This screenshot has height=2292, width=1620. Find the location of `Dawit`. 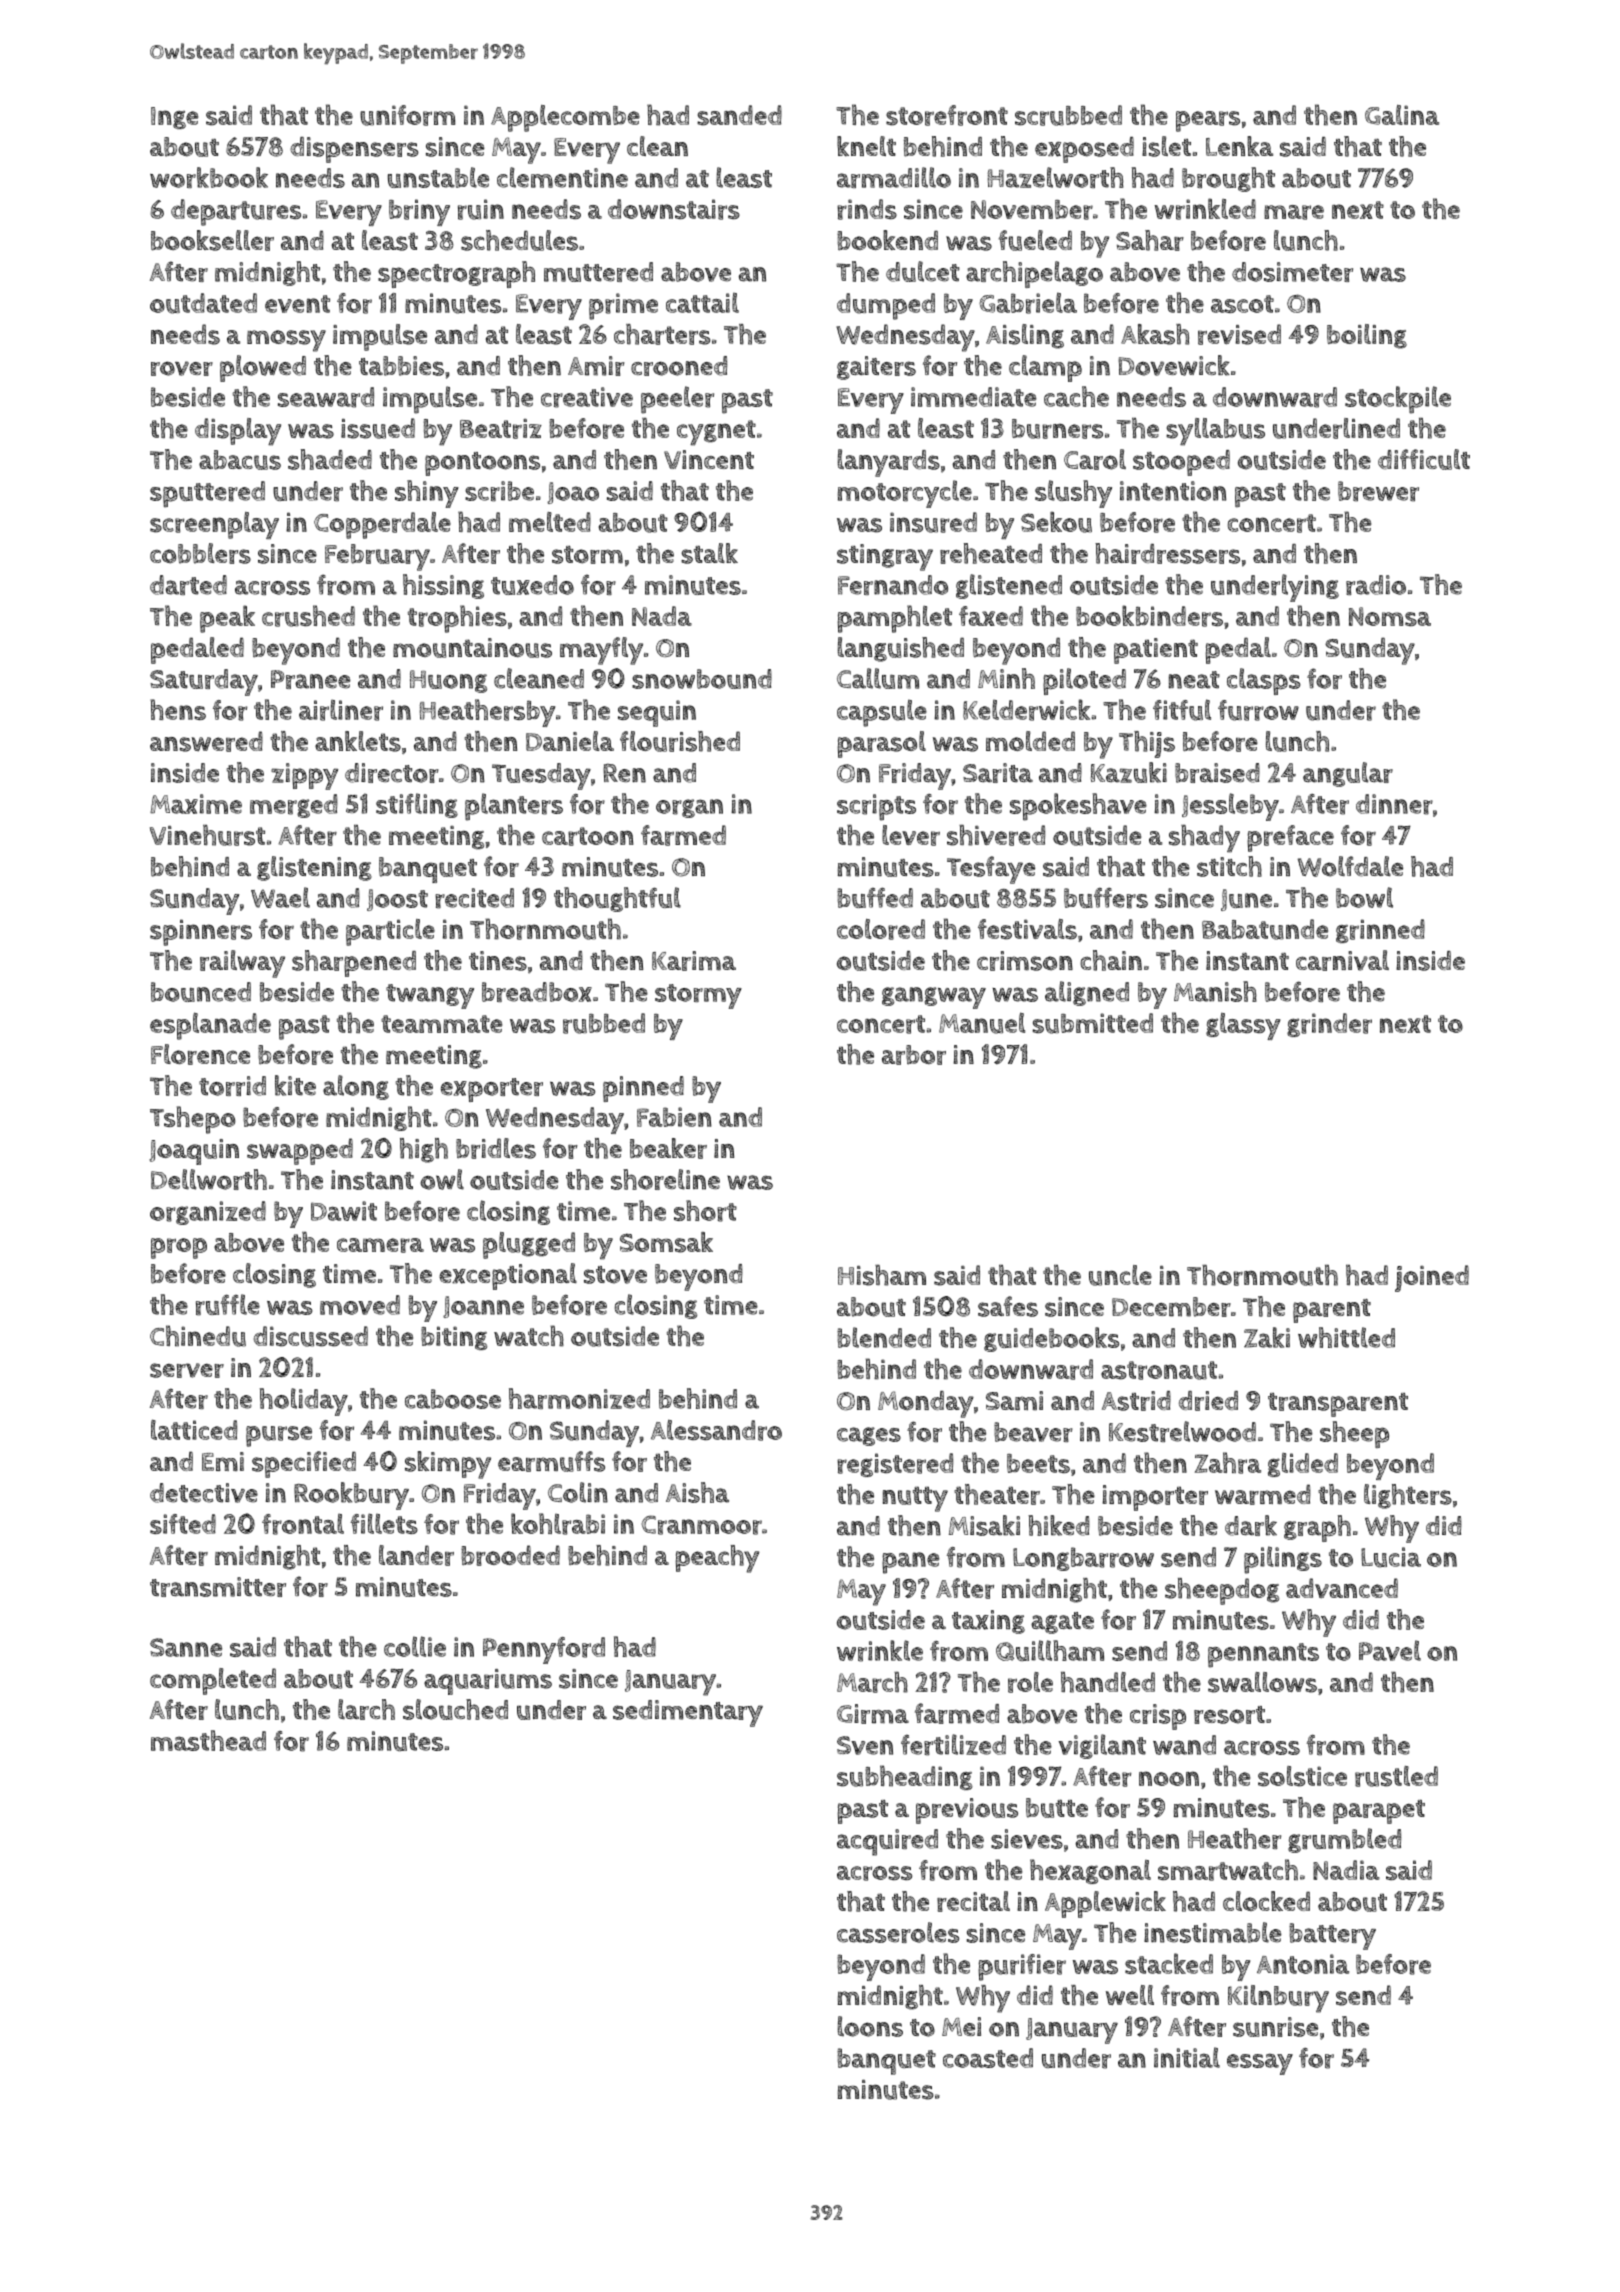

Dawit is located at coordinates (344, 1211).
